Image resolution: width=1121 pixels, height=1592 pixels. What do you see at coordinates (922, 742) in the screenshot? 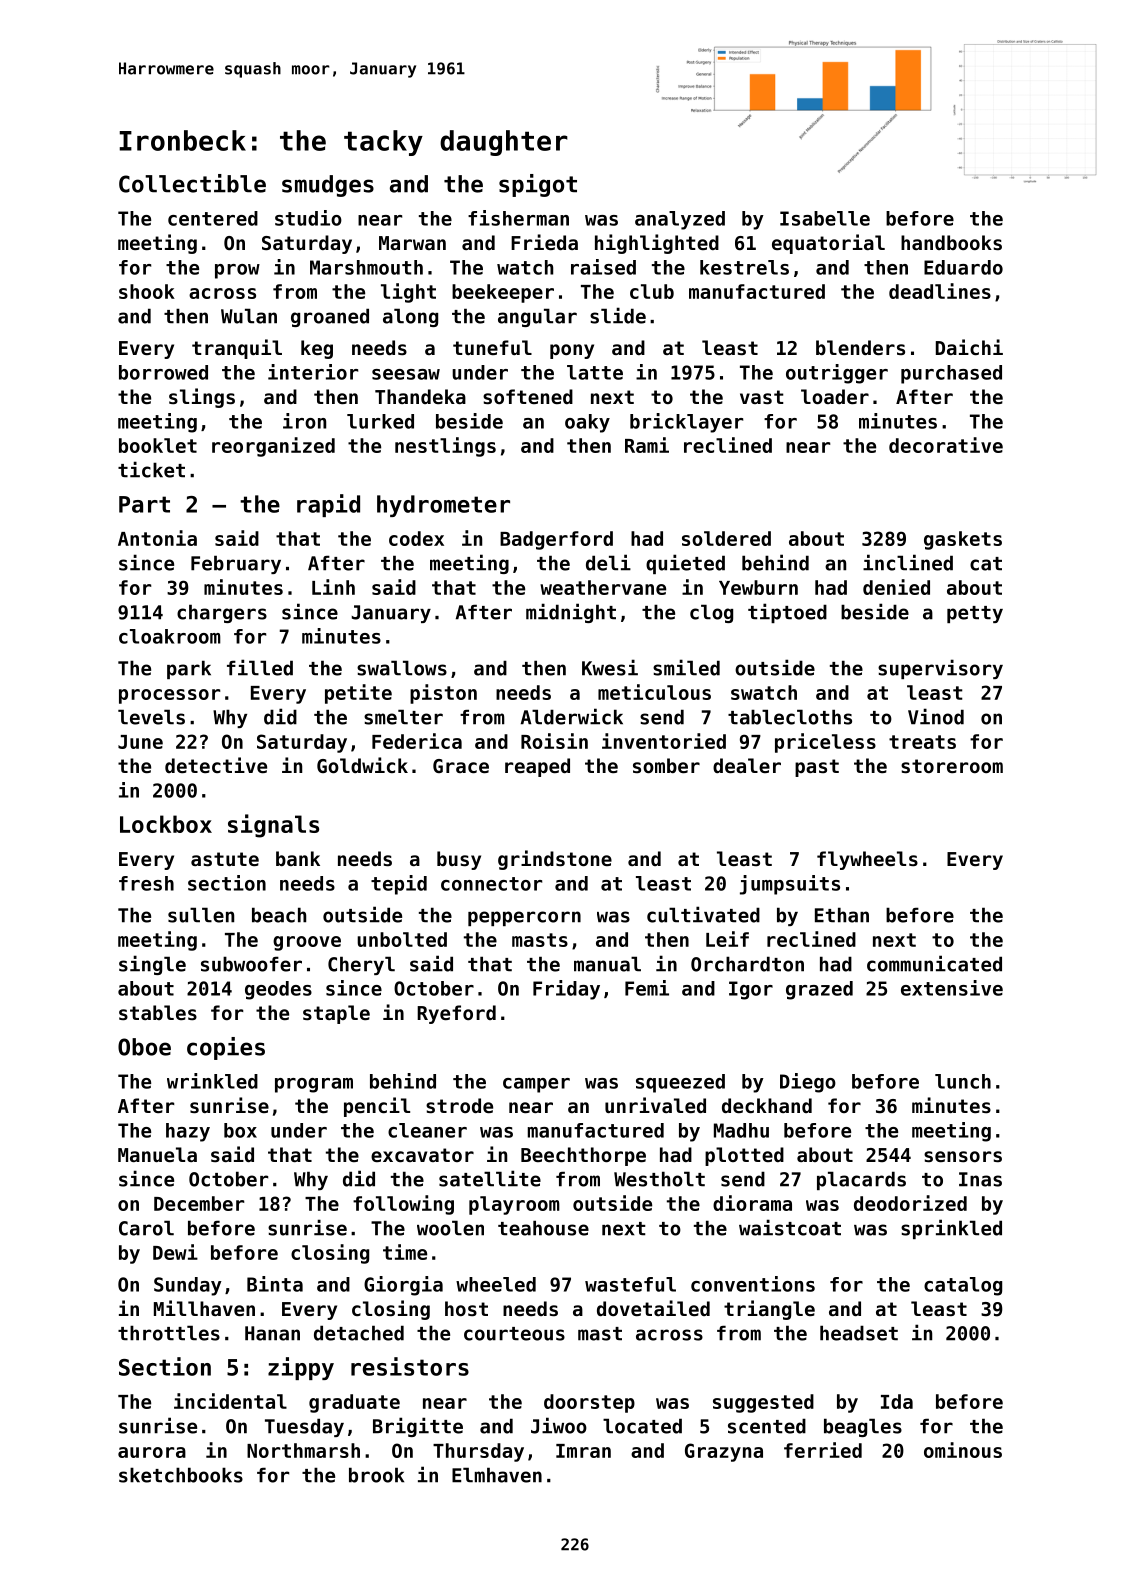
I see `treats` at bounding box center [922, 742].
